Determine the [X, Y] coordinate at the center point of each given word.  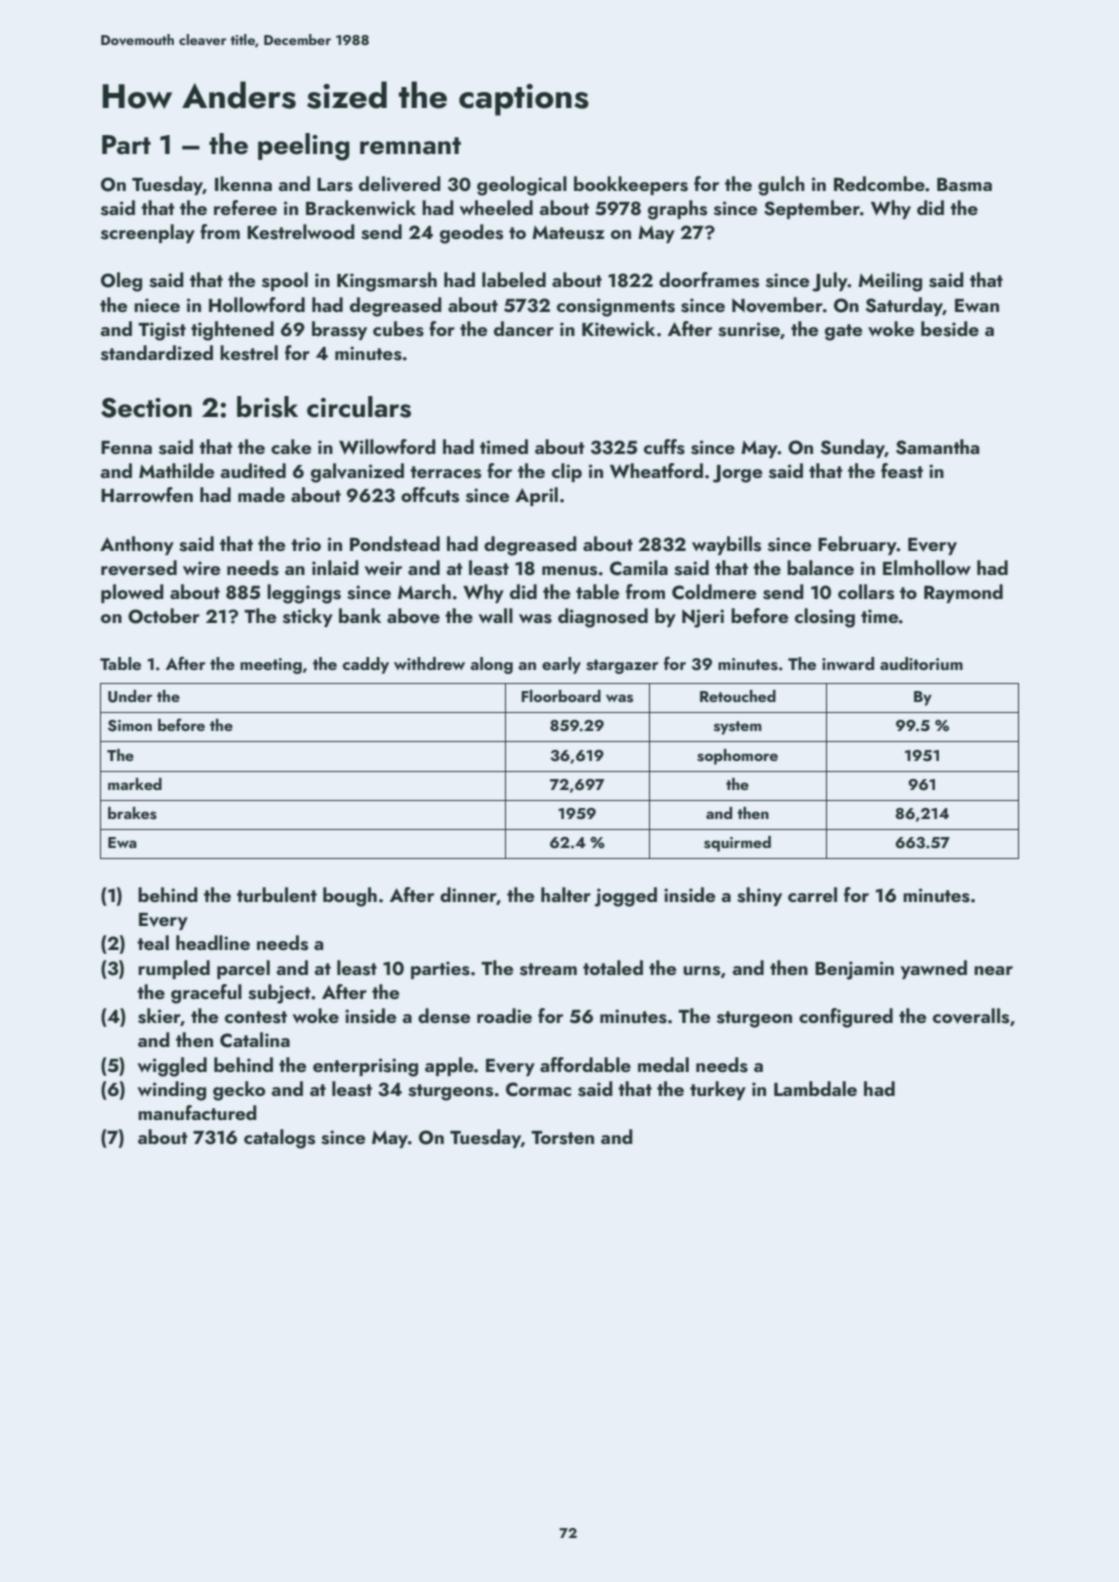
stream [548, 969]
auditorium [921, 663]
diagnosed [603, 618]
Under [130, 696]
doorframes [709, 280]
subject [279, 994]
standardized [157, 353]
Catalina [255, 1040]
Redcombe [879, 183]
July [830, 282]
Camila [639, 568]
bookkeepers [631, 185]
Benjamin [854, 970]
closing [825, 618]
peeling [304, 147]
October [164, 616]
